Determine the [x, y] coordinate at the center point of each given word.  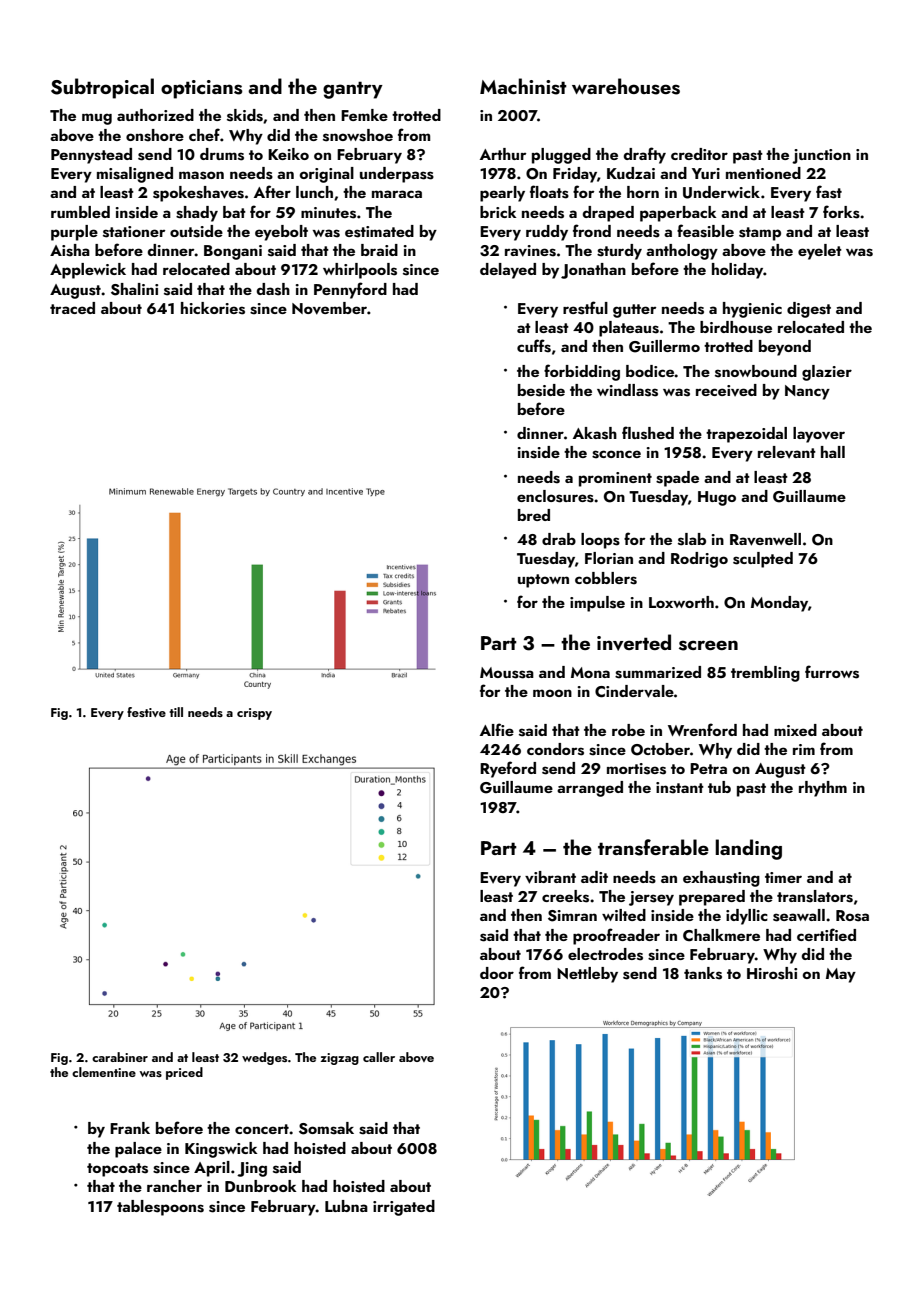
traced [72, 308]
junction [821, 156]
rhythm [823, 789]
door [497, 973]
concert [262, 1129]
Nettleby [587, 975]
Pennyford [350, 290]
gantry [353, 90]
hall [833, 452]
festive [146, 712]
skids [245, 115]
